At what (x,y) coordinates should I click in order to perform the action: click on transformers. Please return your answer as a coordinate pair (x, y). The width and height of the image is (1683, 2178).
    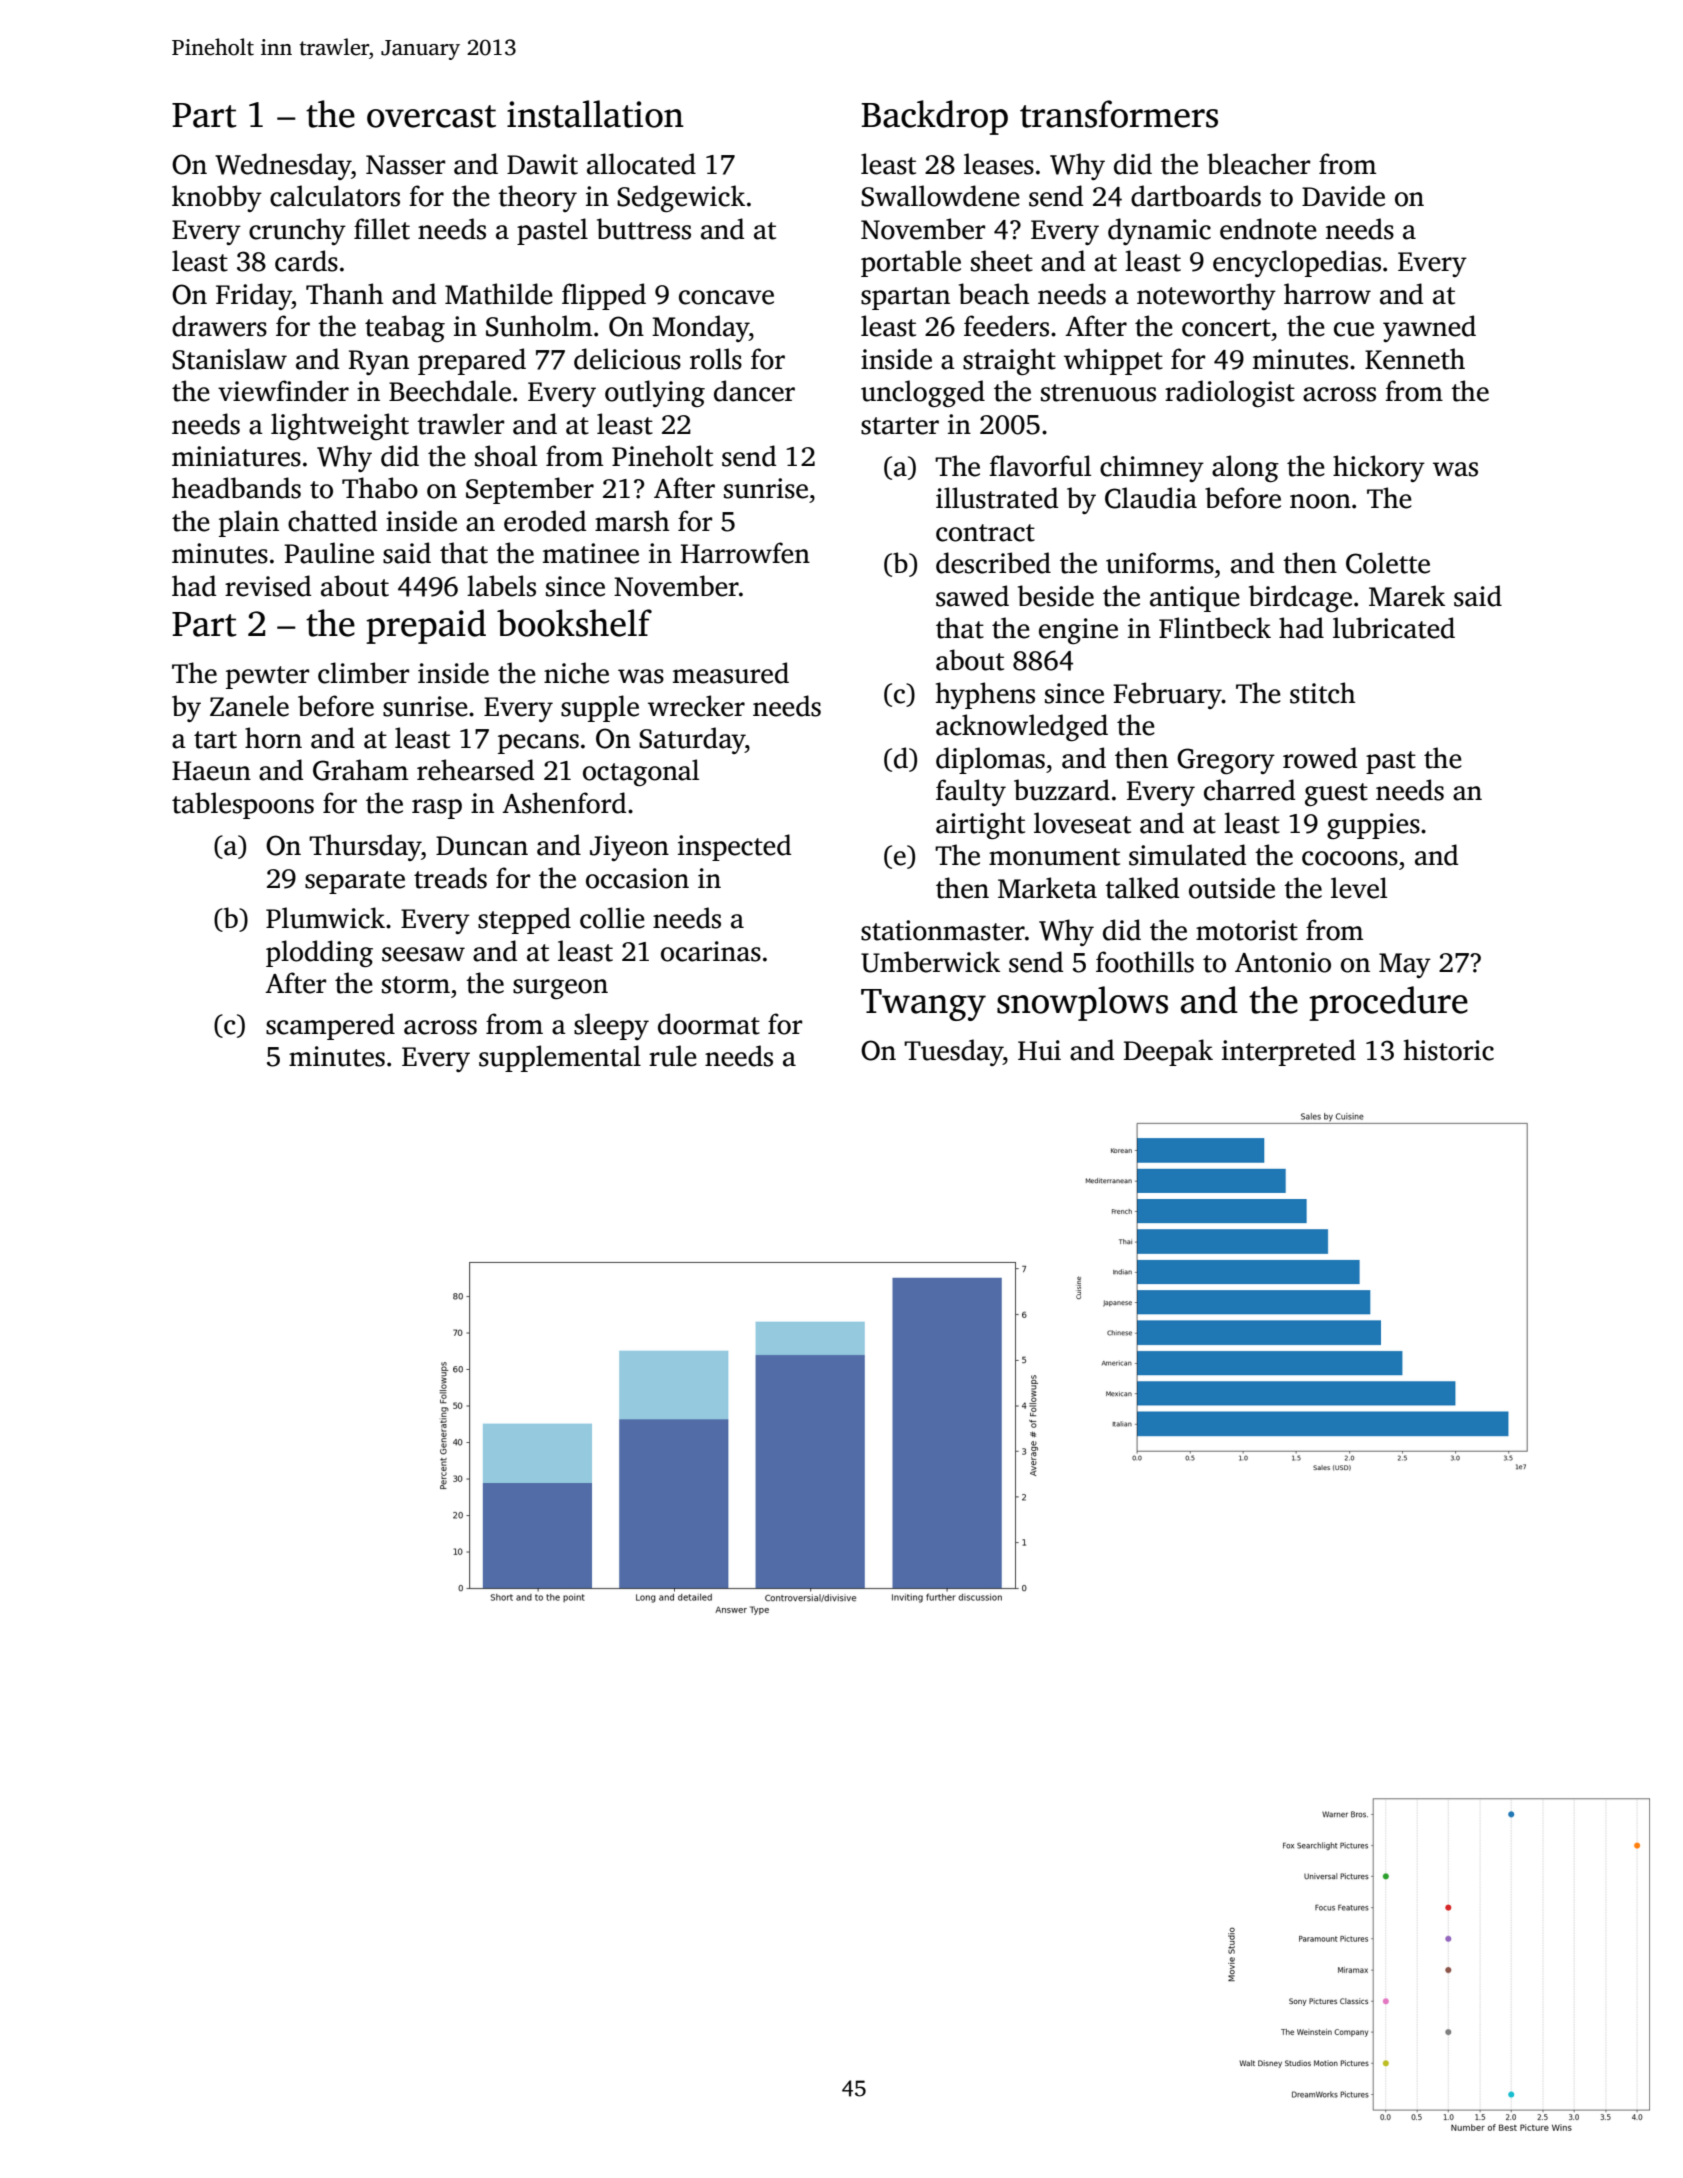
    Looking at the image, I should click on (1119, 114).
